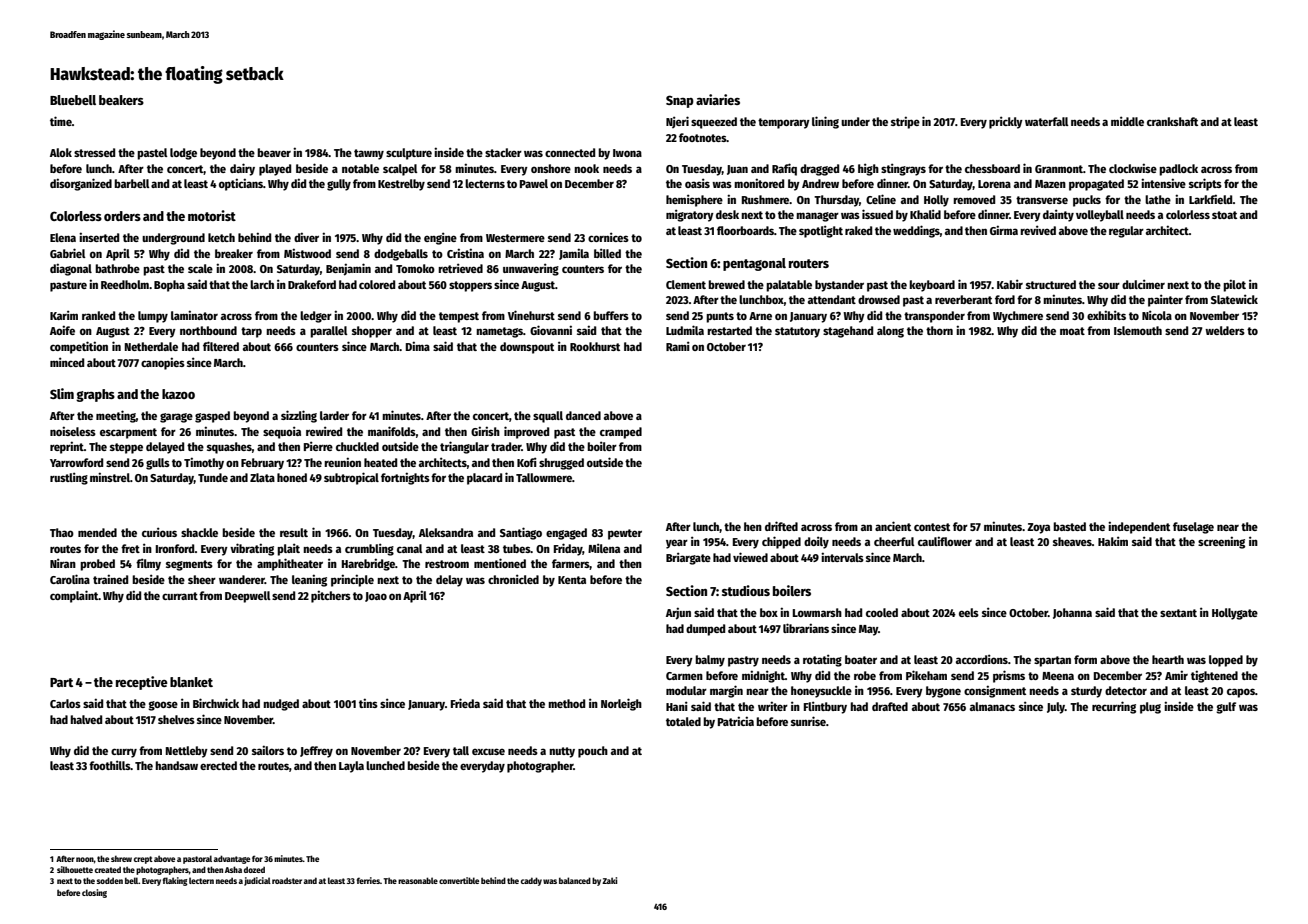 The image size is (1308, 924). I want to click on fret, so click(130, 548).
